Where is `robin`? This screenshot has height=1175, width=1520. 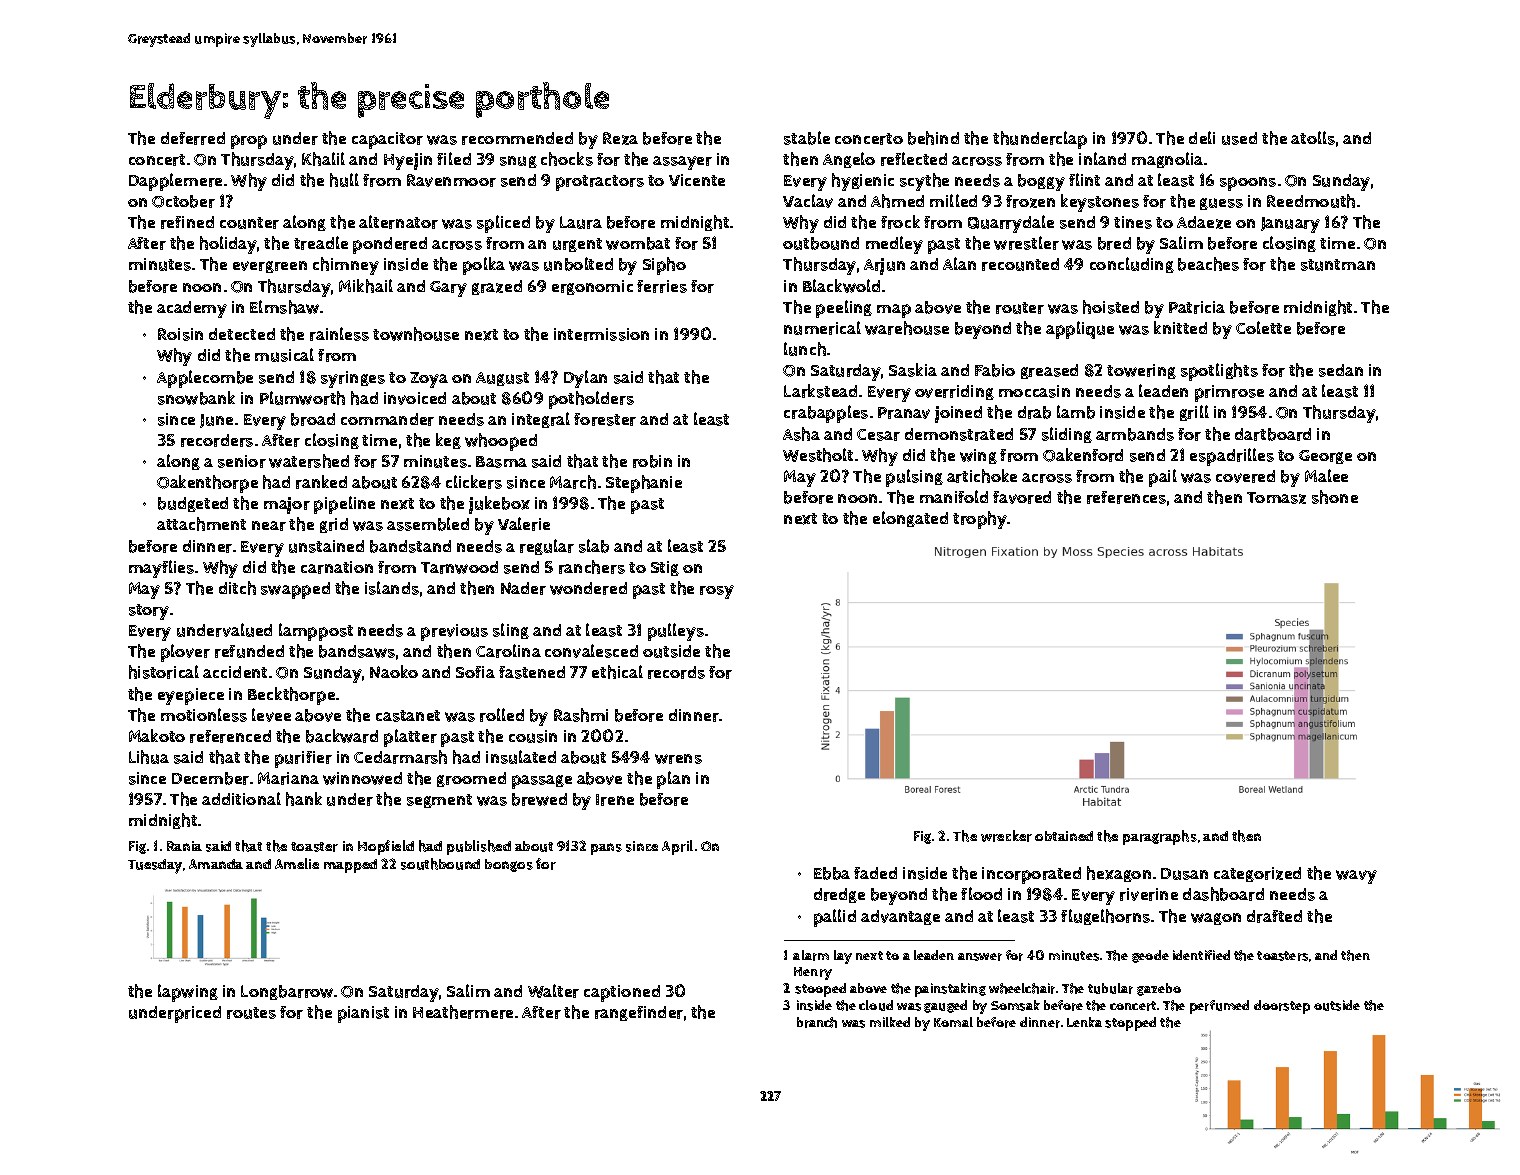
robin is located at coordinates (652, 461).
